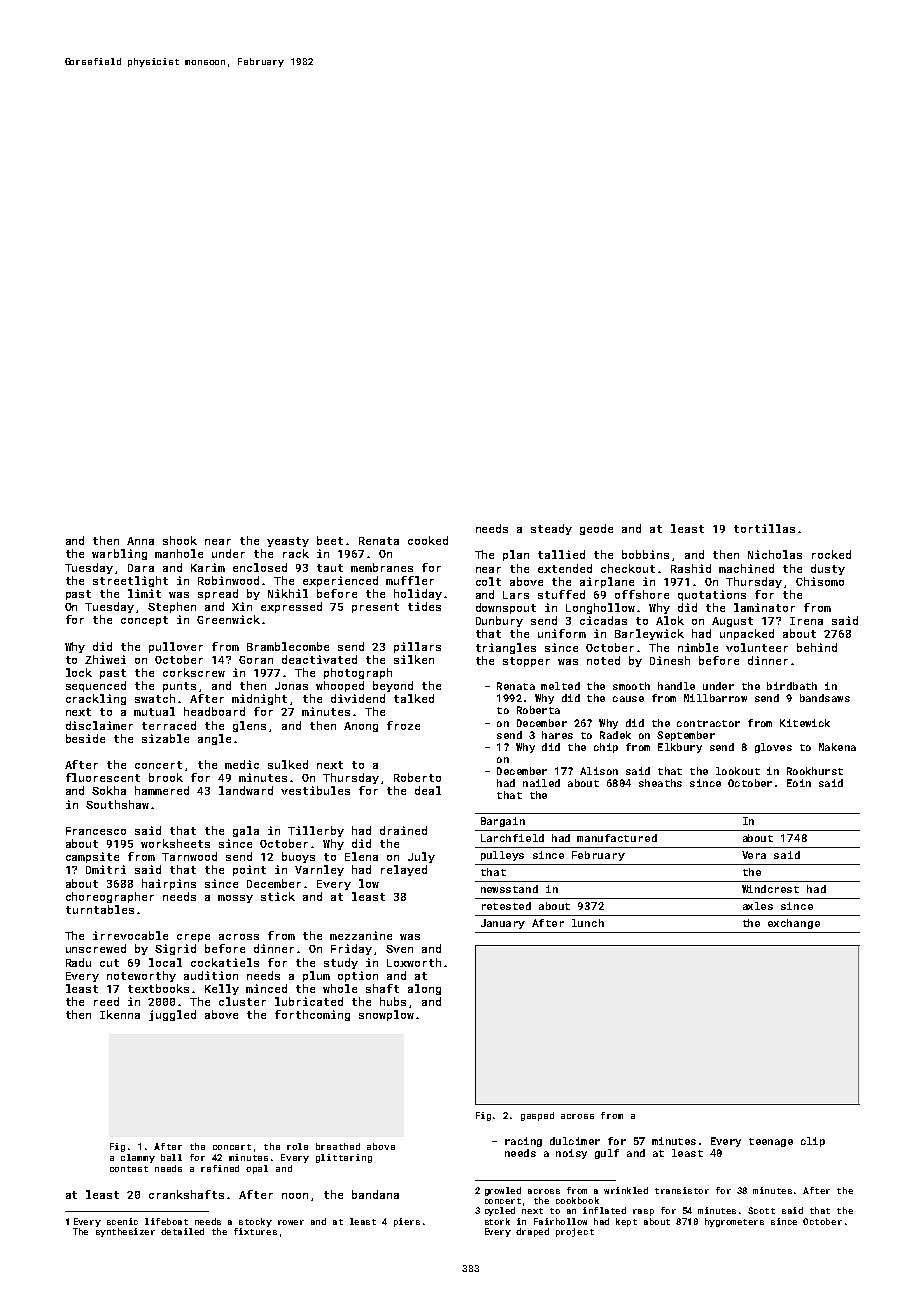  What do you see at coordinates (764, 607) in the document?
I see `laminator` at bounding box center [764, 607].
